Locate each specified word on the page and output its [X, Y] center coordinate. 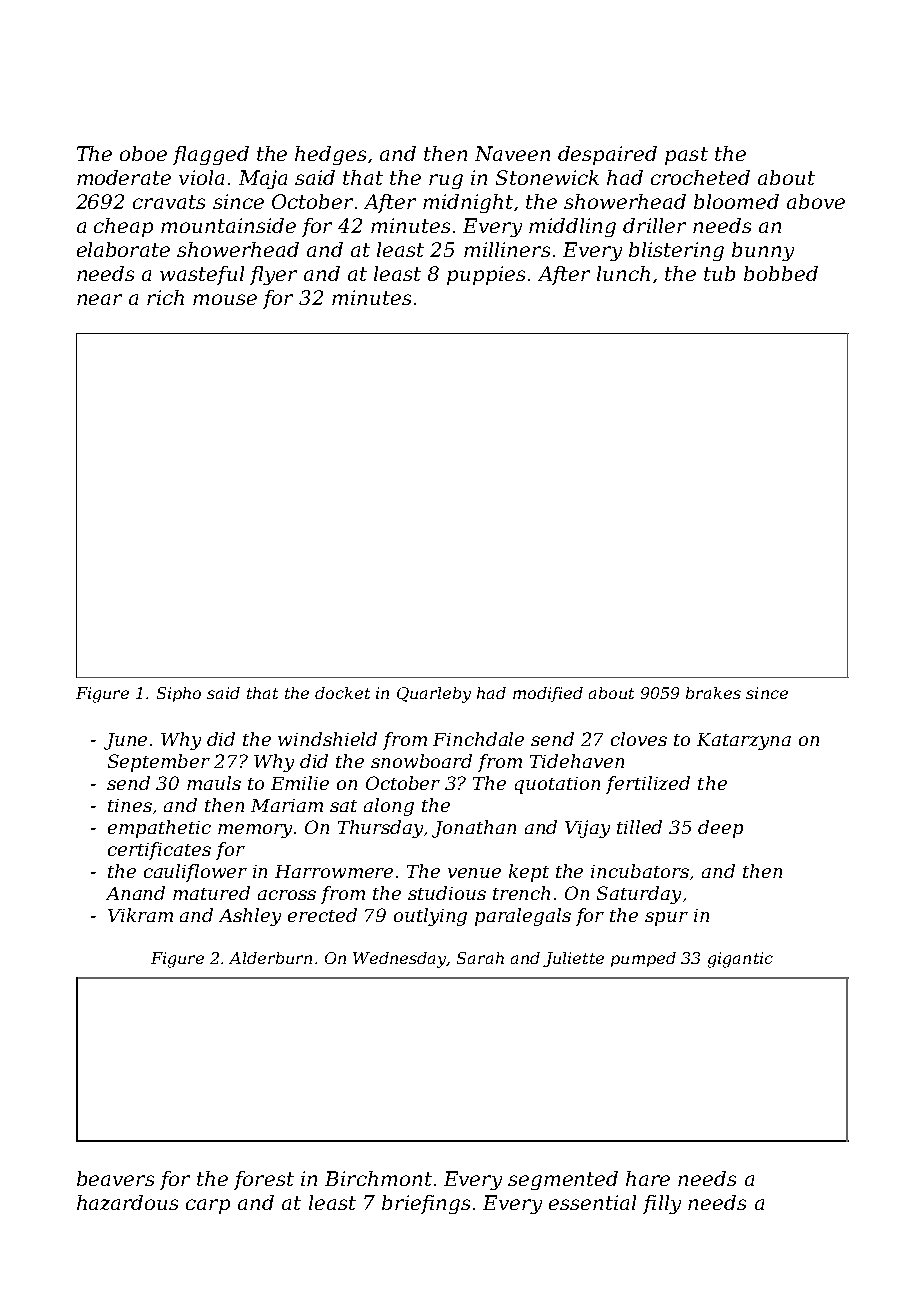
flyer [273, 275]
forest [264, 1180]
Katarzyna [744, 741]
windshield [327, 739]
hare [648, 1178]
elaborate [123, 249]
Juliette [573, 959]
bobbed [781, 273]
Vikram [140, 915]
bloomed [736, 201]
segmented [563, 1180]
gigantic [740, 960]
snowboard [421, 761]
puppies [486, 275]
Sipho [179, 694]
